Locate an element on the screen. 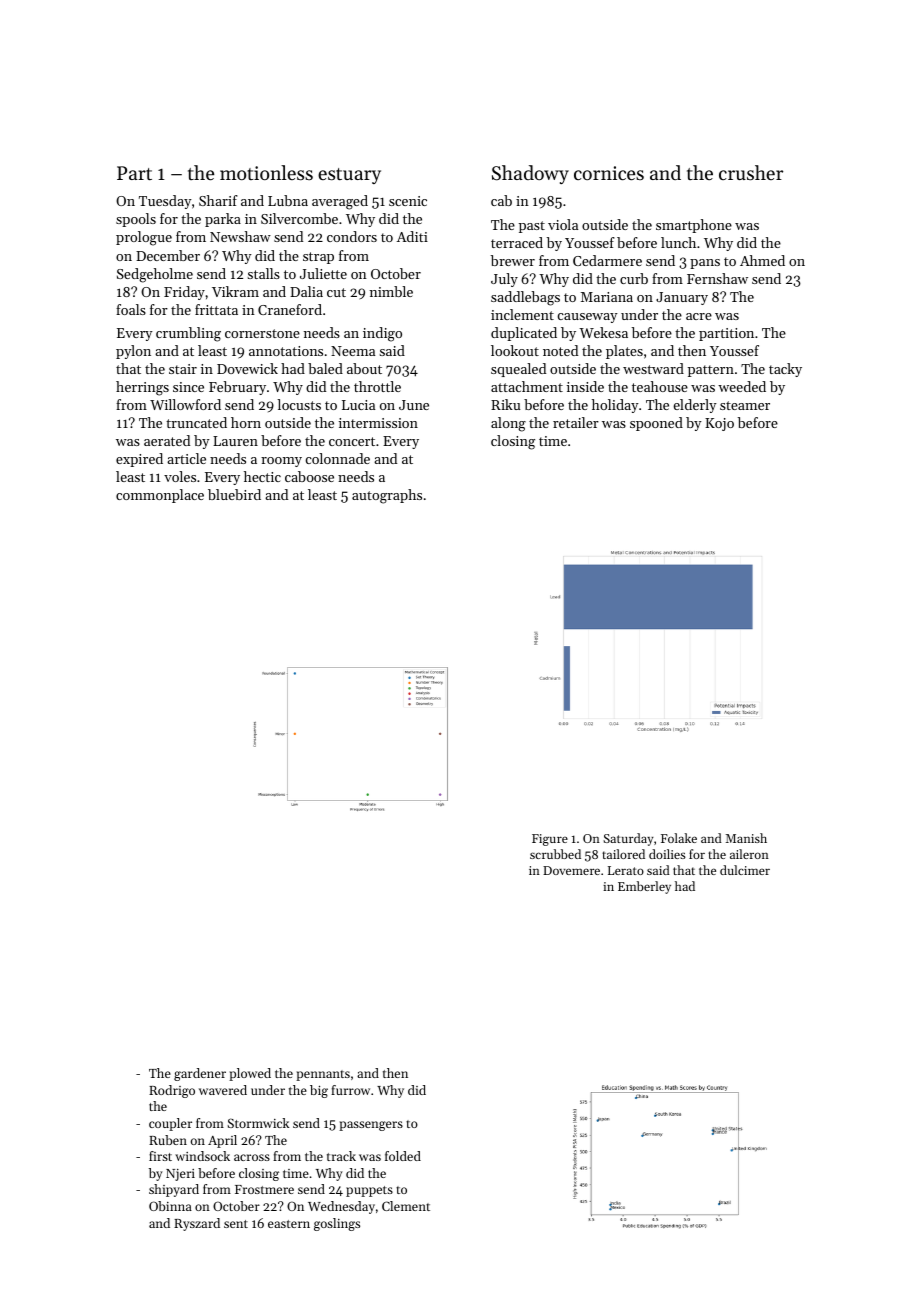  Willowford is located at coordinates (185, 404).
